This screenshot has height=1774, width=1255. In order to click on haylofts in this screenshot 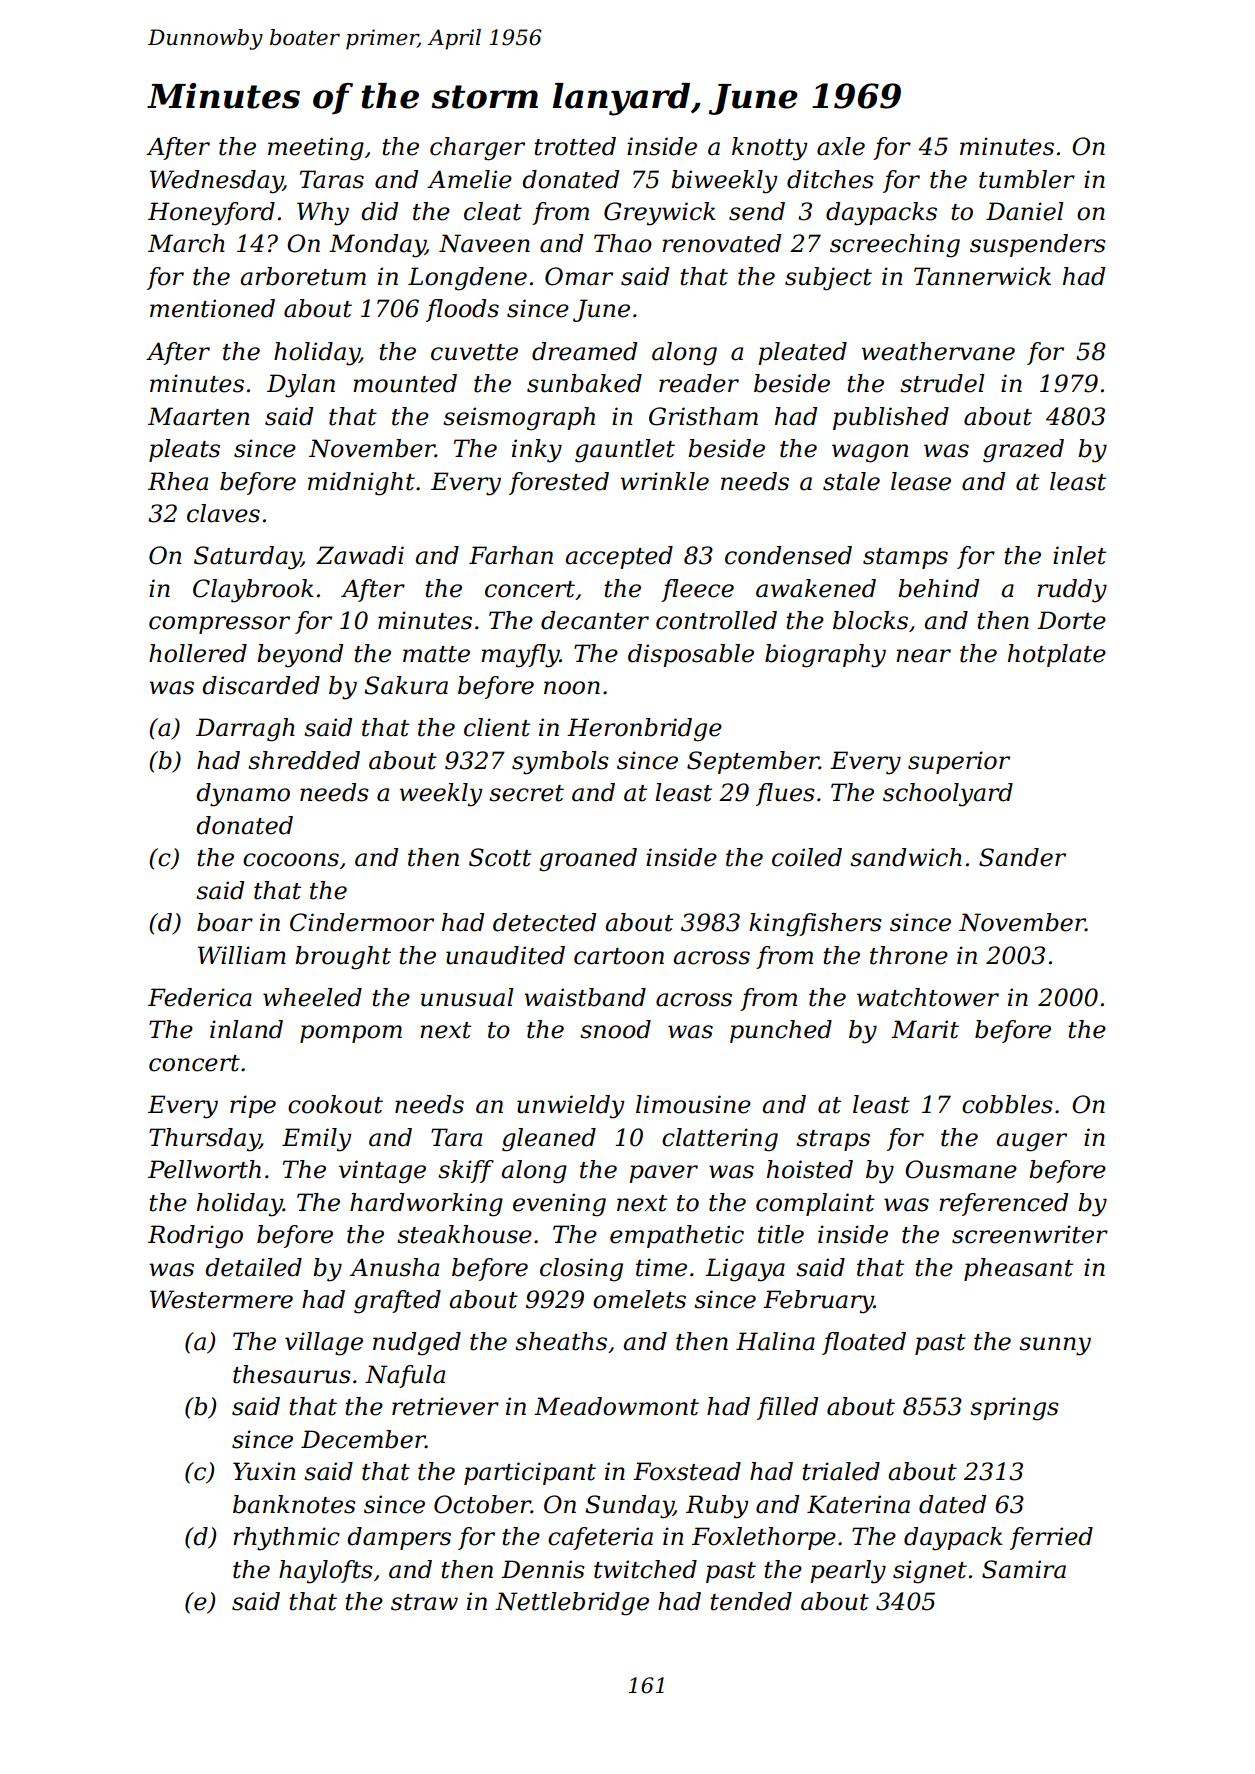, I will do `click(326, 1572)`.
